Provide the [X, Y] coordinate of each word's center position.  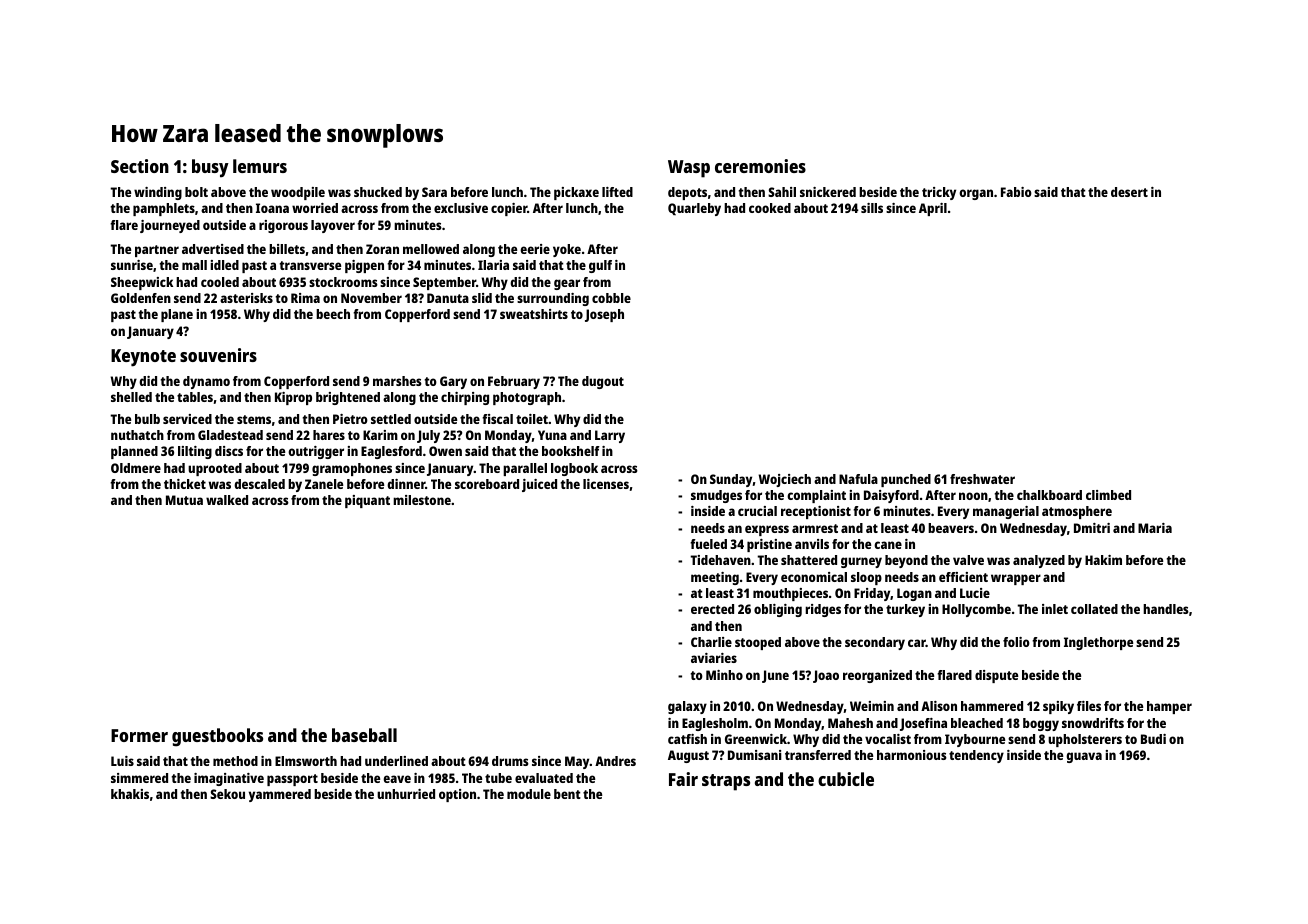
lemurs [260, 166]
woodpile [298, 193]
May [577, 762]
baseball [364, 735]
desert [1129, 192]
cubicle [846, 779]
